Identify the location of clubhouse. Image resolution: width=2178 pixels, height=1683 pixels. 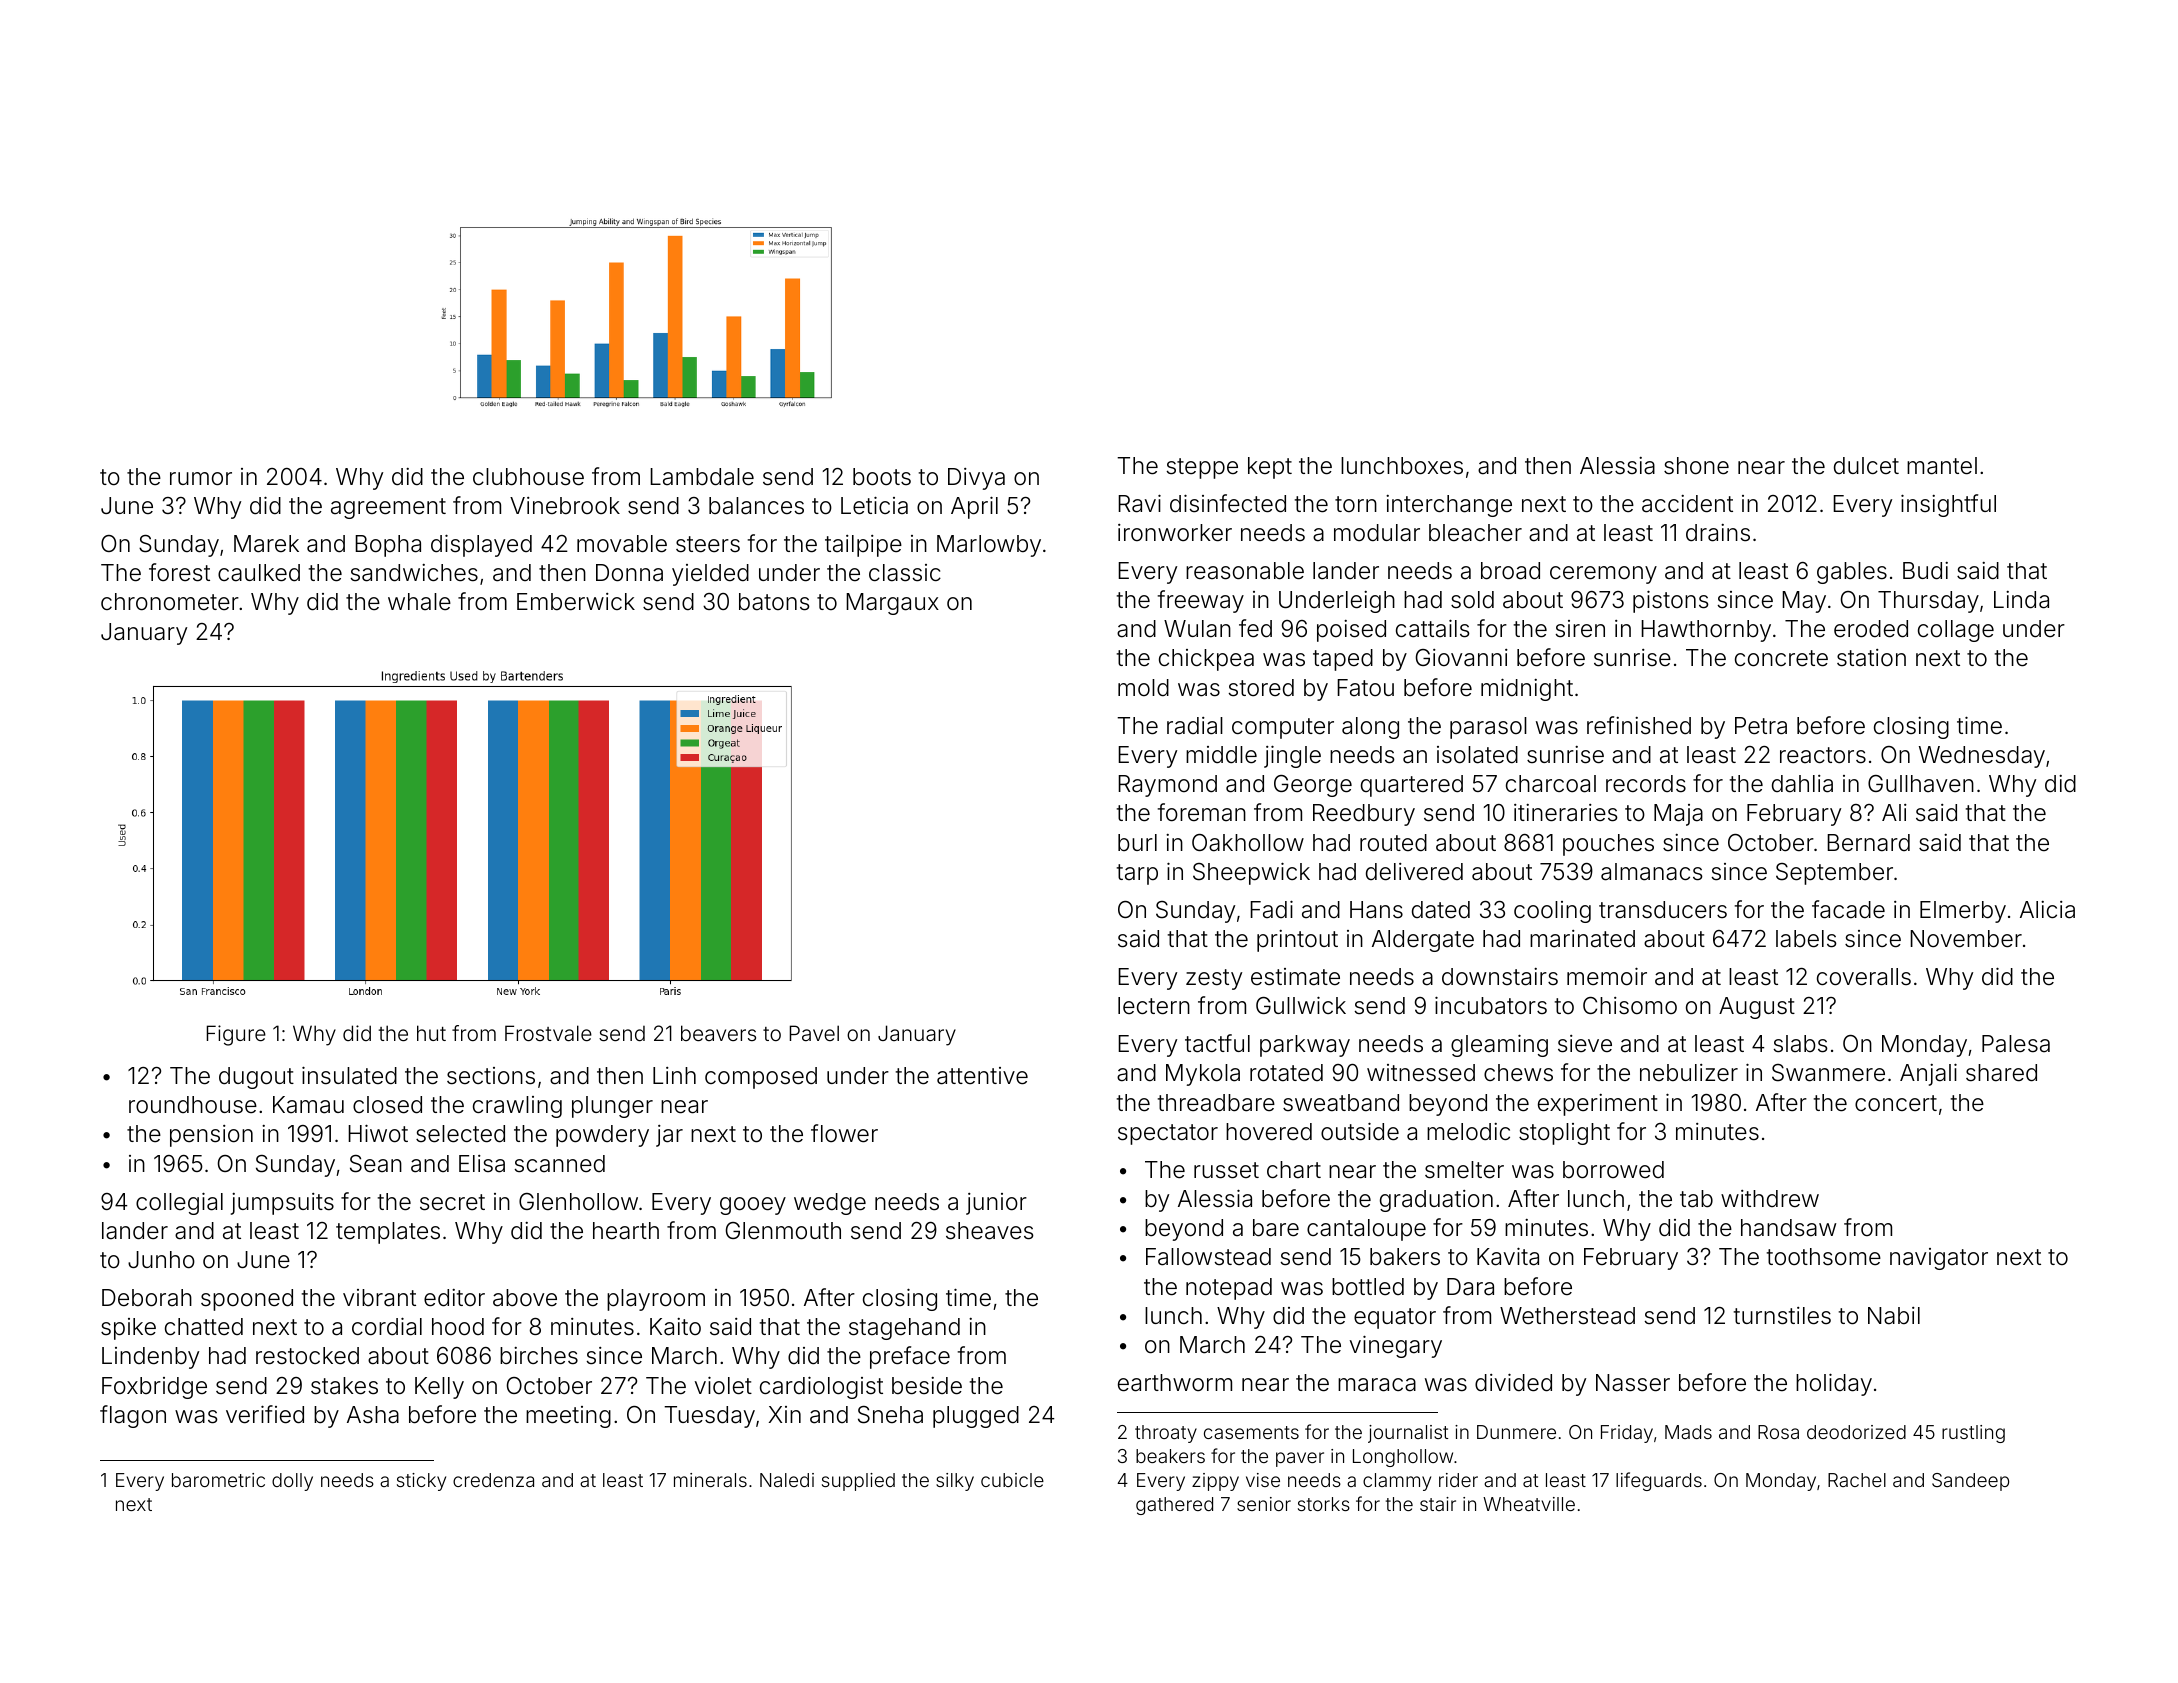
(528, 477).
